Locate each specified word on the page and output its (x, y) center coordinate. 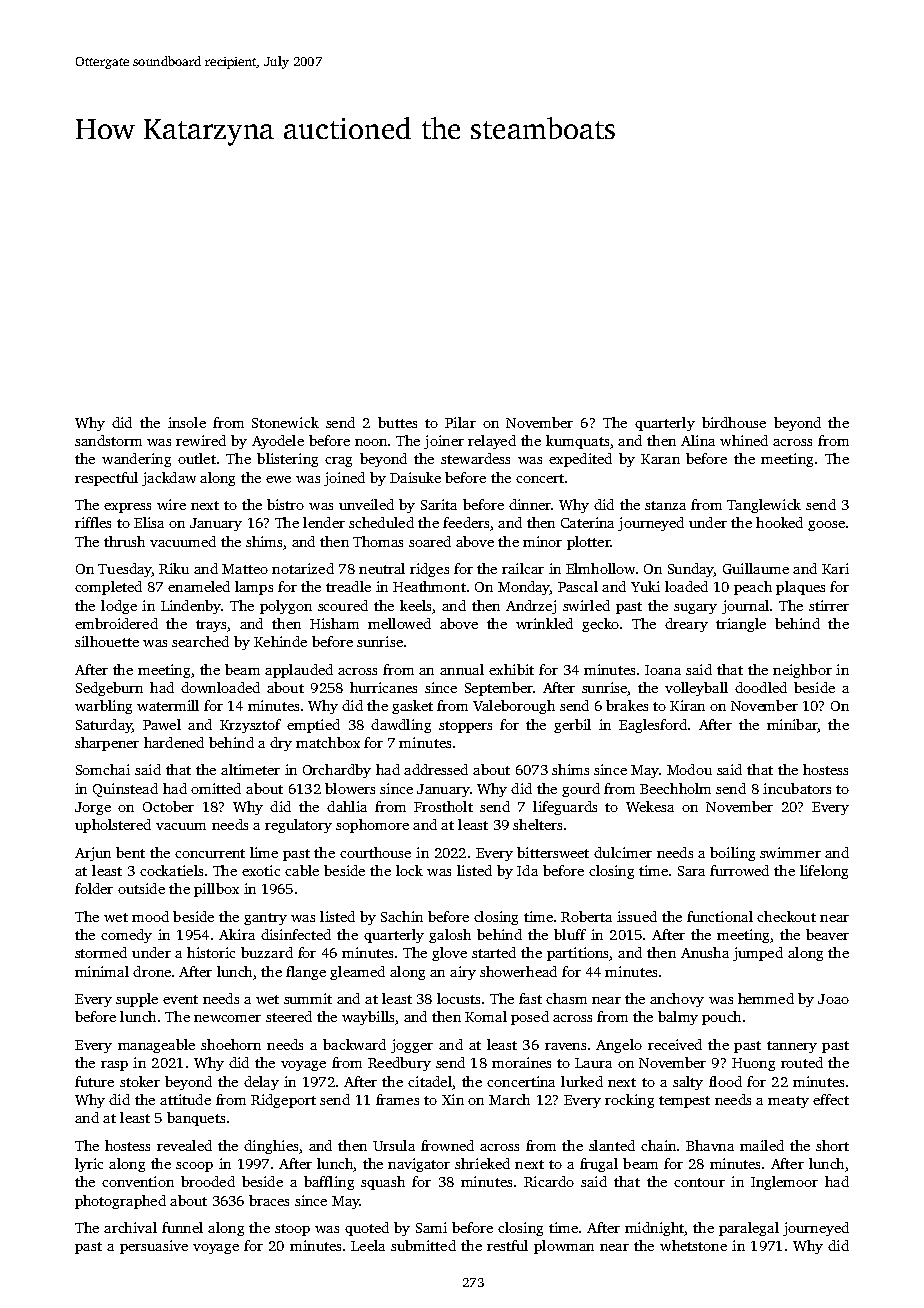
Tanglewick (764, 506)
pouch (721, 1018)
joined (344, 479)
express (127, 508)
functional (720, 916)
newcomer (227, 1018)
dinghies (271, 1147)
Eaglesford (653, 726)
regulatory (298, 826)
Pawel (162, 724)
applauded (299, 671)
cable (302, 870)
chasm (566, 998)
